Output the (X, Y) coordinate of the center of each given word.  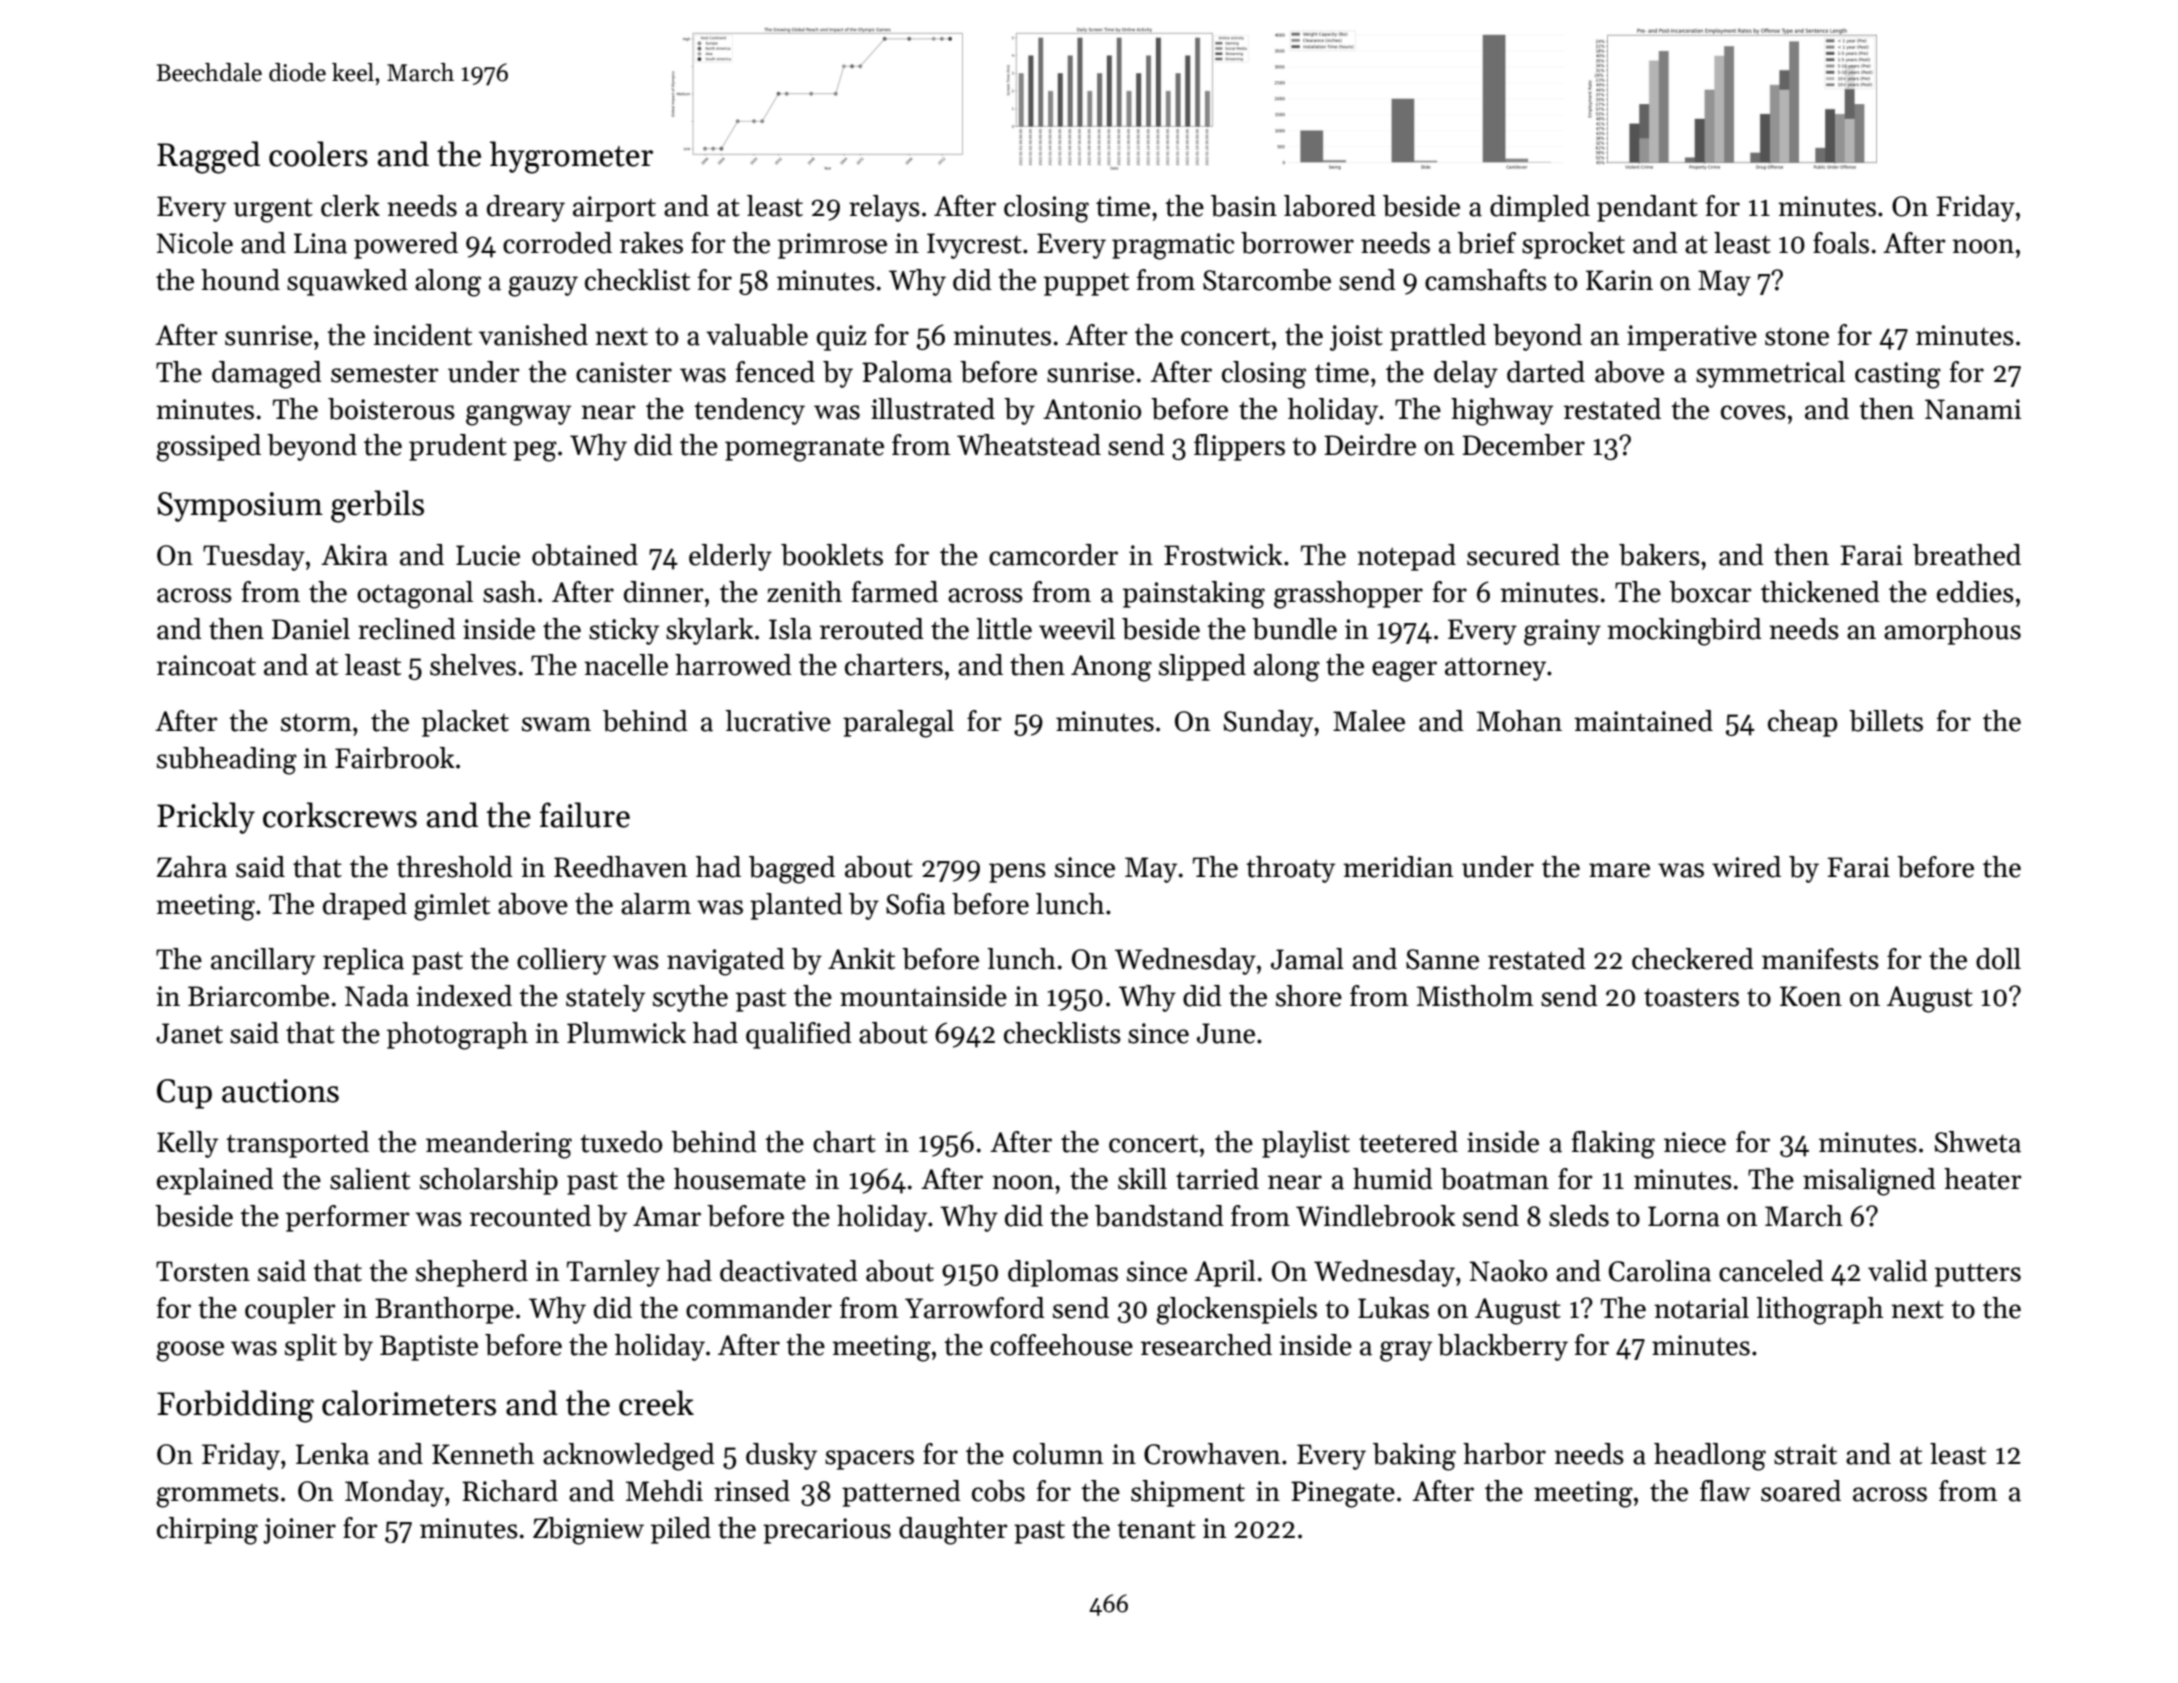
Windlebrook (1376, 1216)
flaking (1613, 1145)
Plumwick (626, 1033)
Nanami (1973, 409)
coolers (318, 154)
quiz (841, 338)
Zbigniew (588, 1531)
